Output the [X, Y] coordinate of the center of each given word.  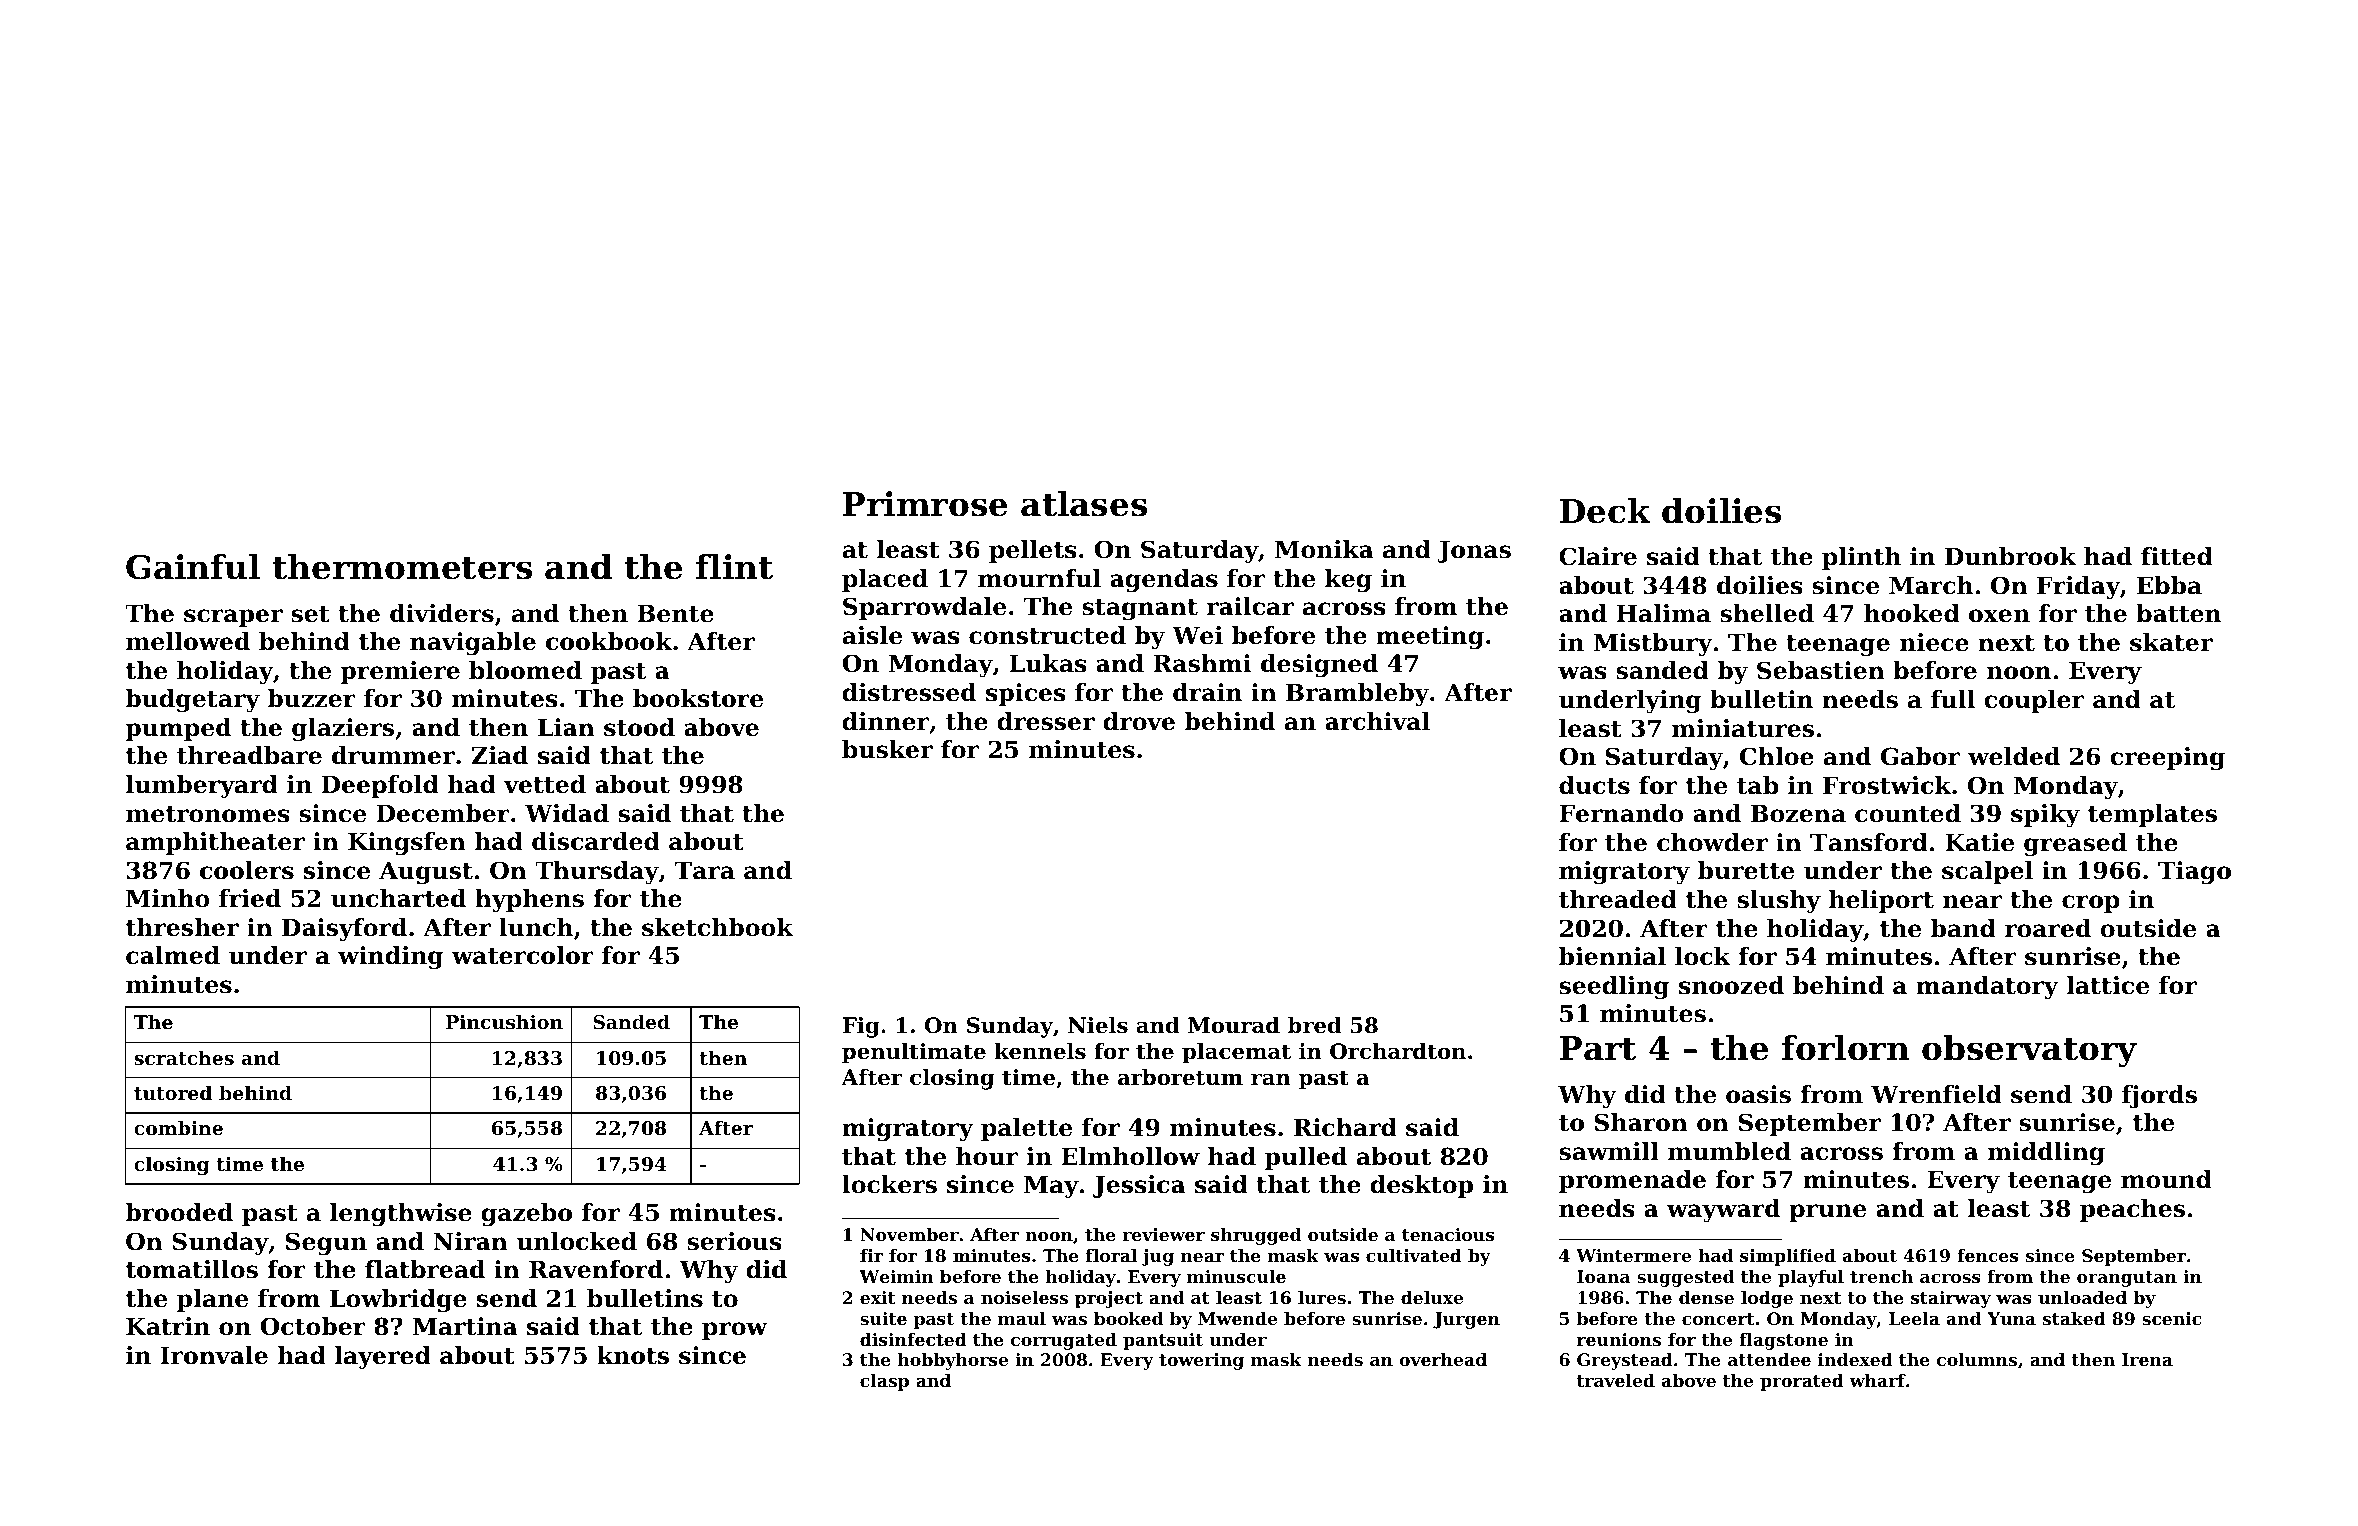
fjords [2159, 1096]
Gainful [193, 567]
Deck [1605, 511]
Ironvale [214, 1355]
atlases [1084, 504]
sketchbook [717, 927]
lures [1322, 1297]
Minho [168, 898]
